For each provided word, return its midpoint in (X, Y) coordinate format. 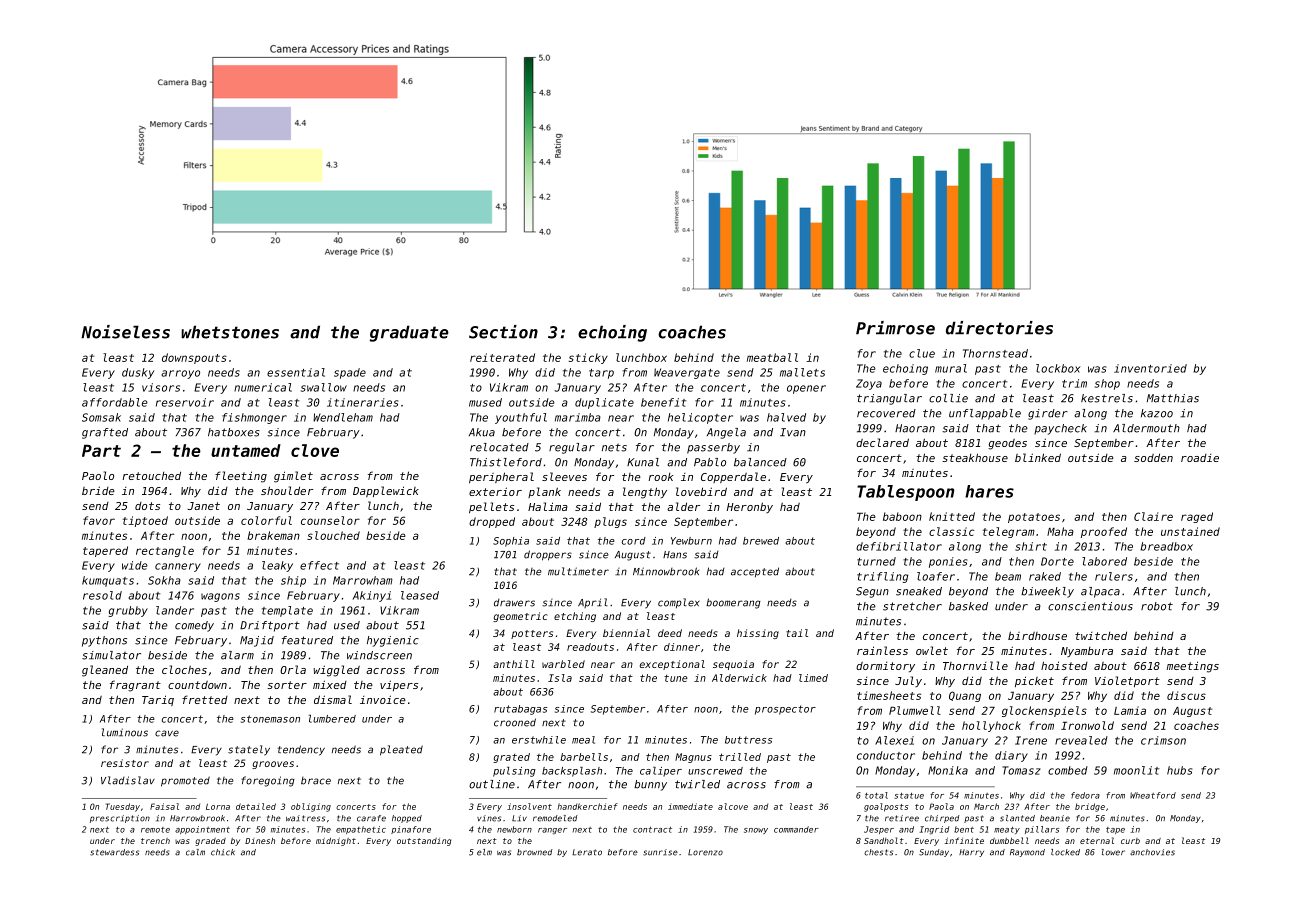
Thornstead (995, 353)
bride (98, 490)
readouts (590, 647)
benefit (663, 402)
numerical (263, 387)
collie (948, 398)
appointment (202, 830)
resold (102, 595)
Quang (965, 696)
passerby (713, 448)
